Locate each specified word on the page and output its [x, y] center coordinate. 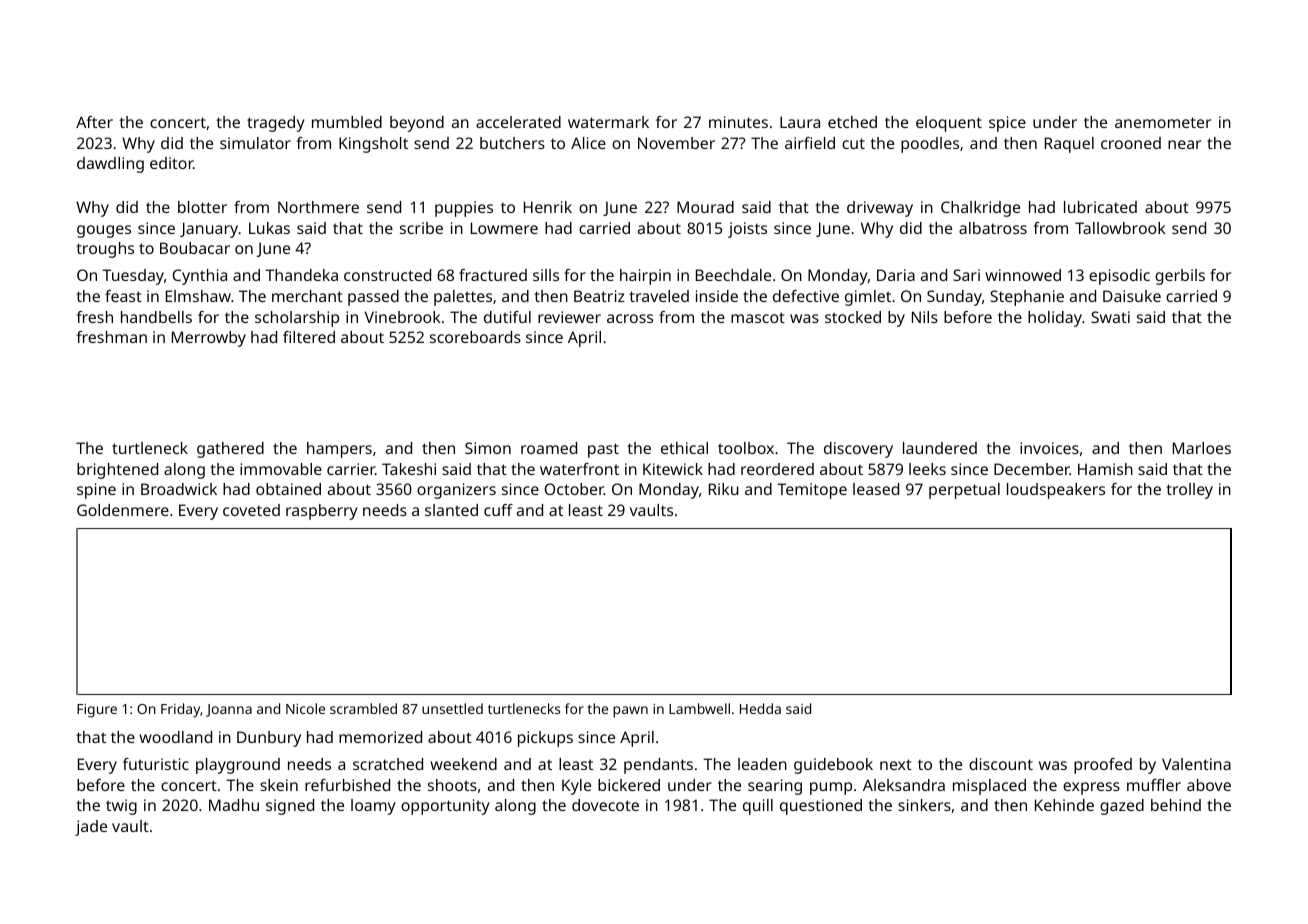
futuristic [156, 764]
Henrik [548, 207]
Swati [1110, 317]
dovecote [605, 805]
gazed [1122, 807]
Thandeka [301, 275]
